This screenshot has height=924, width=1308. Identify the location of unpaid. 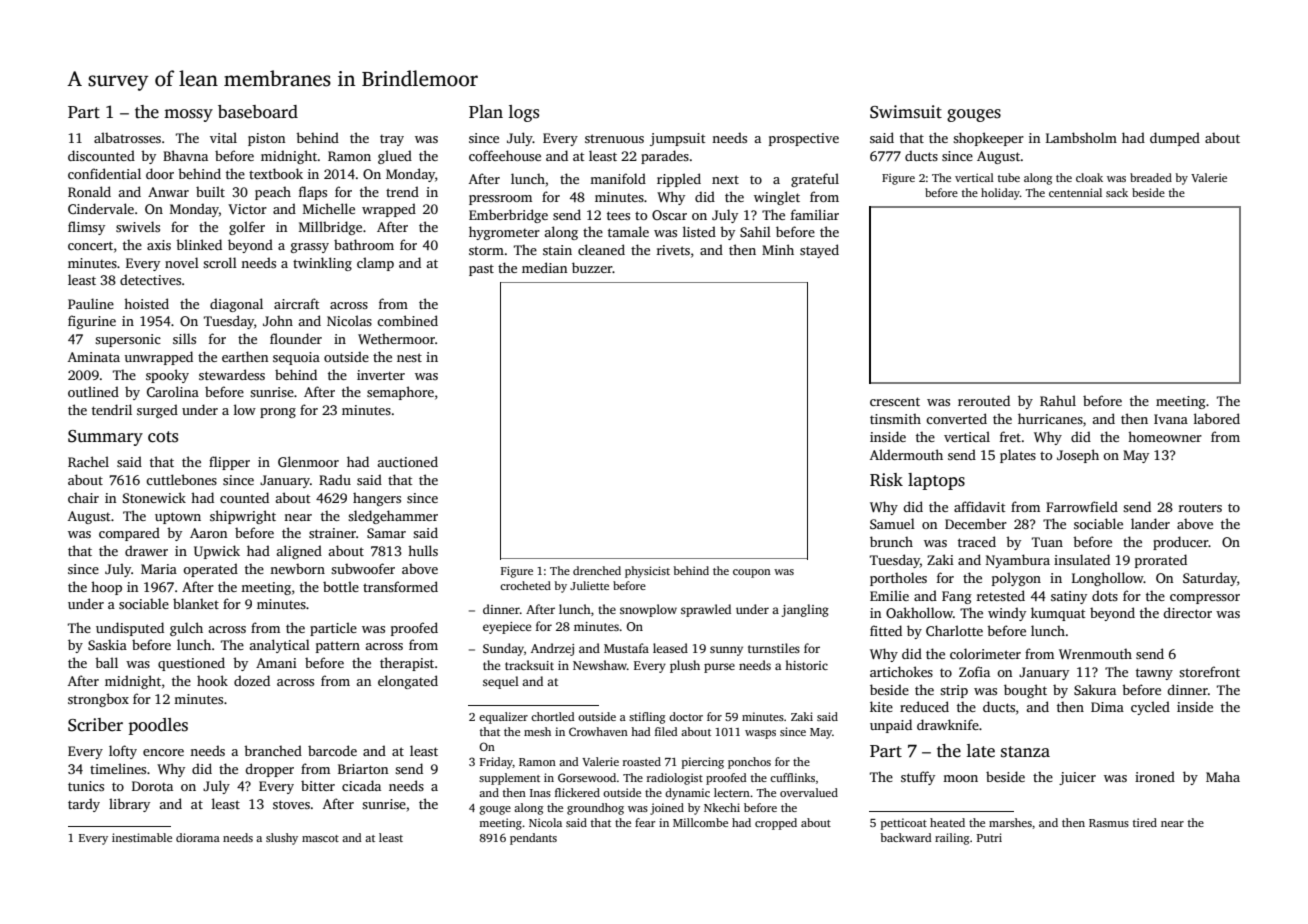
(891, 726).
